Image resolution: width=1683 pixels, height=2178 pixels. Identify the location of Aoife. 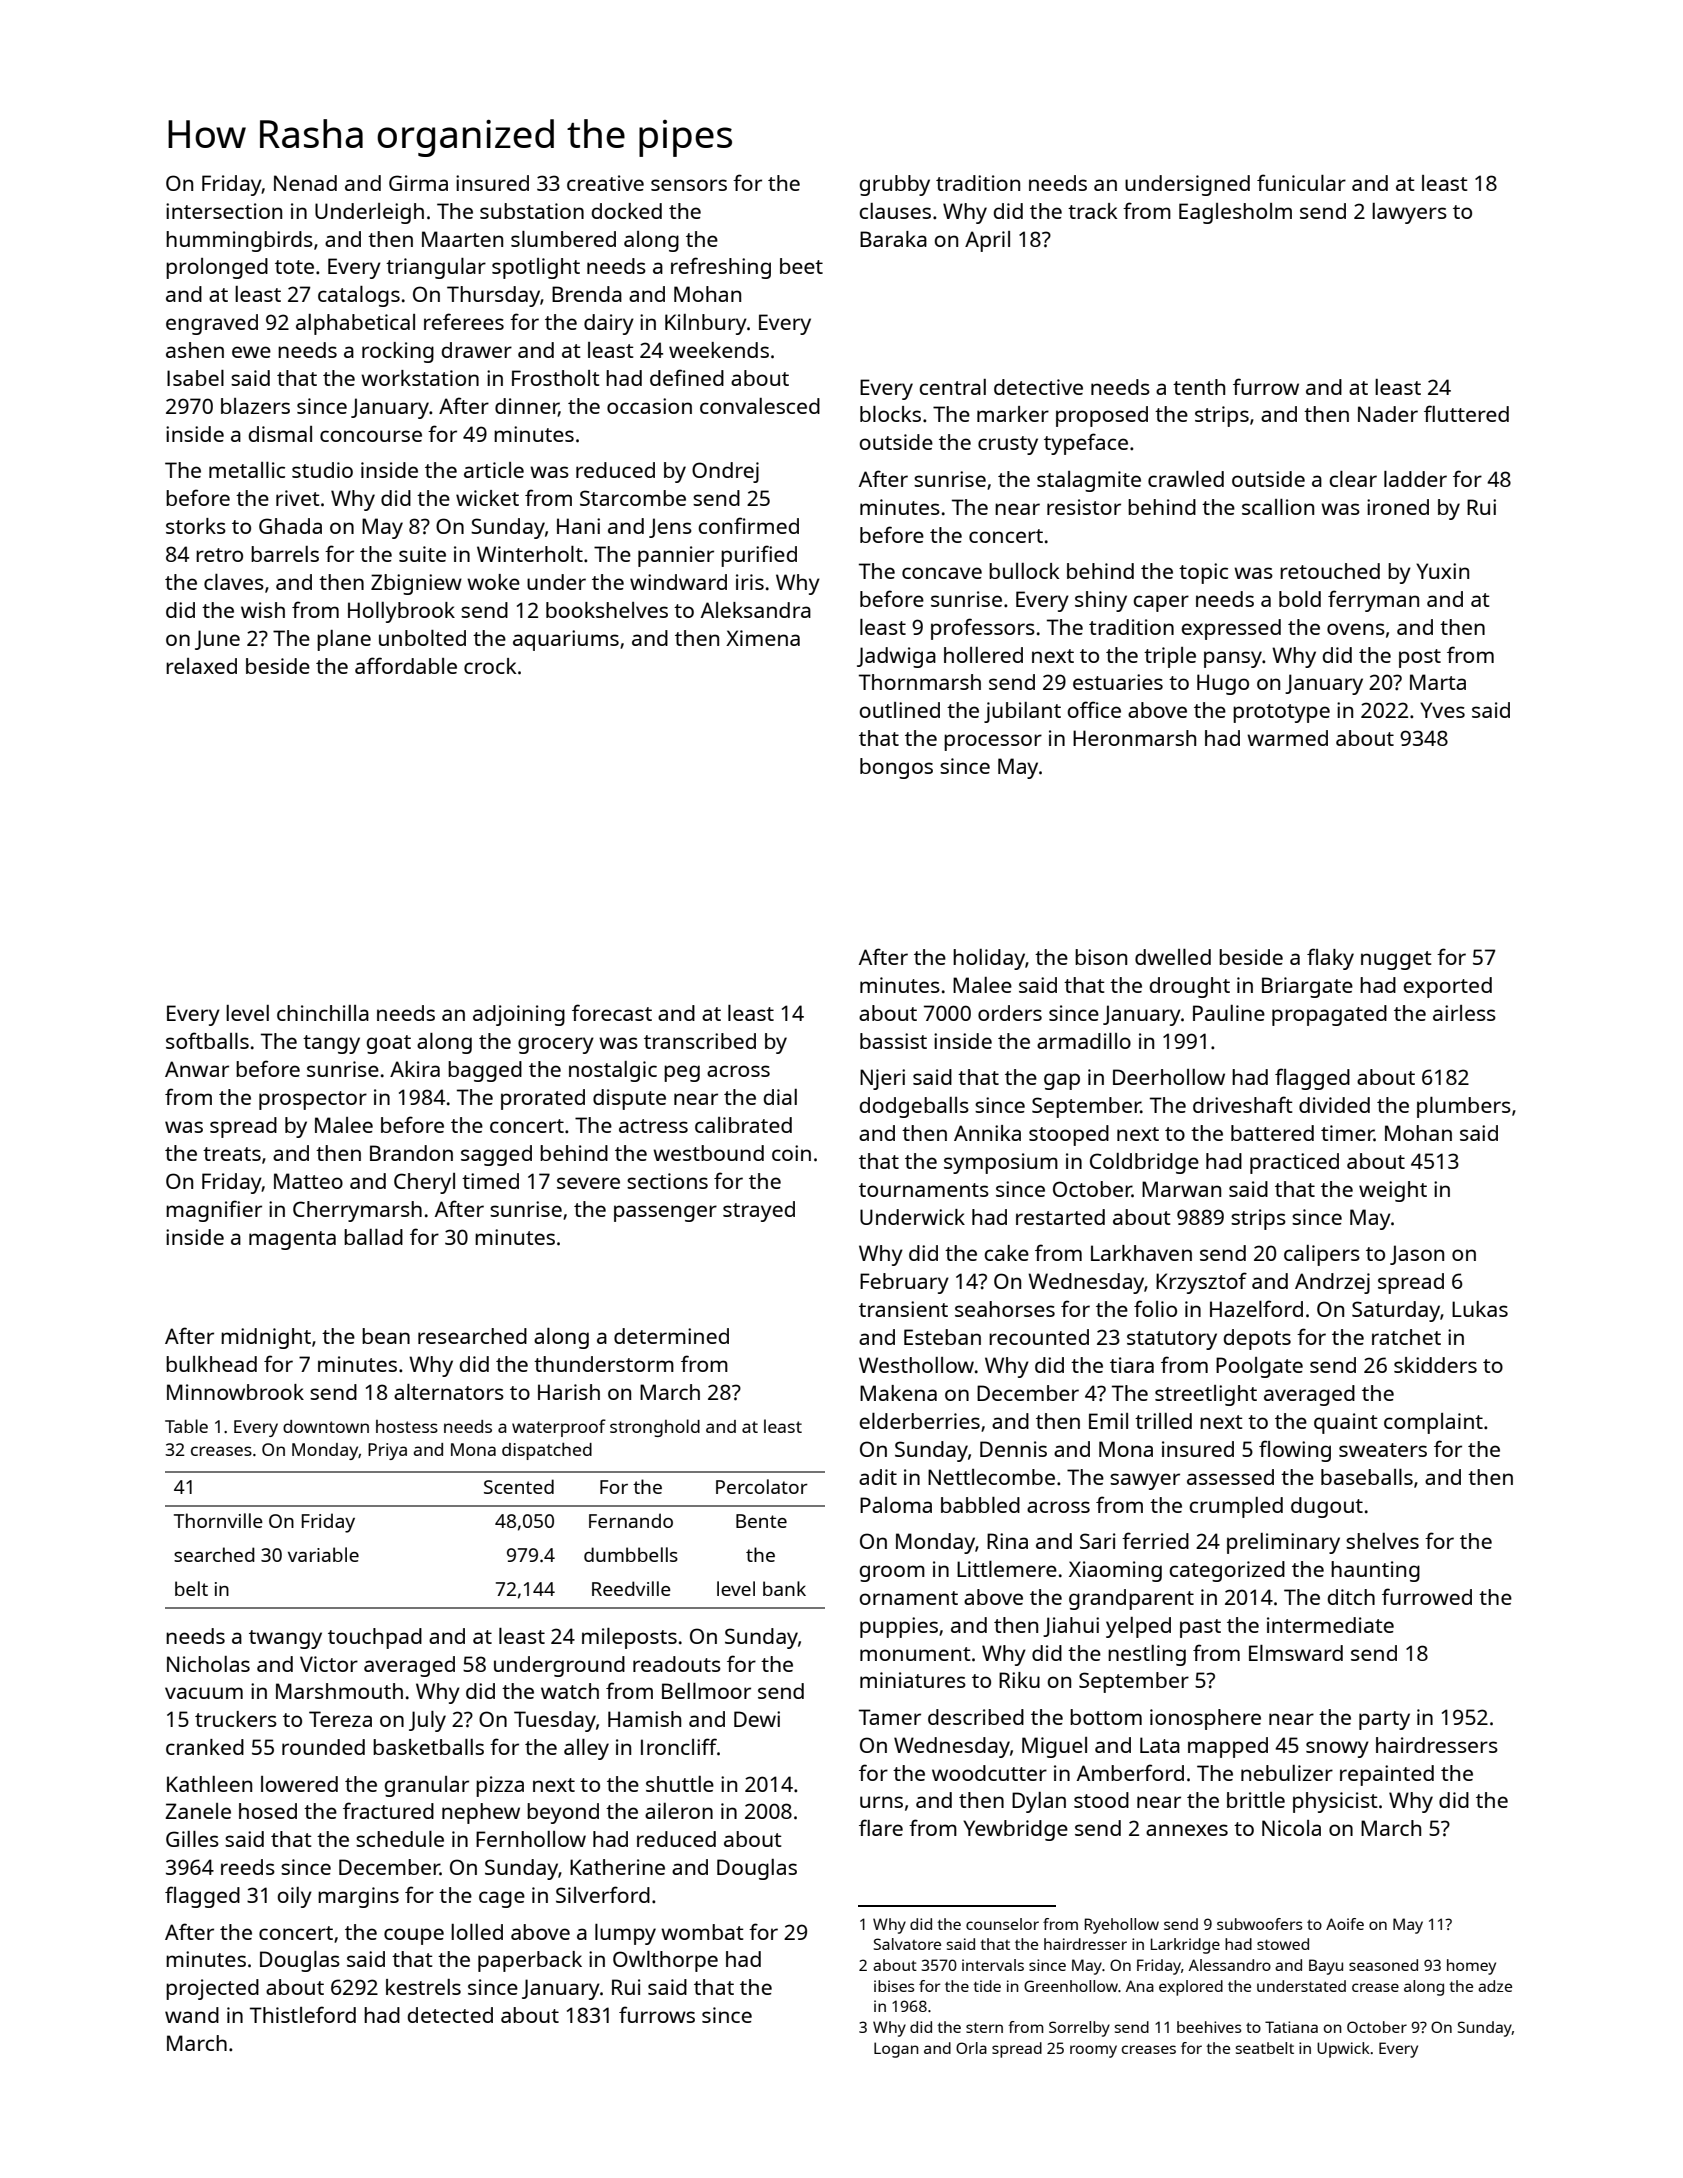
(1345, 1924).
